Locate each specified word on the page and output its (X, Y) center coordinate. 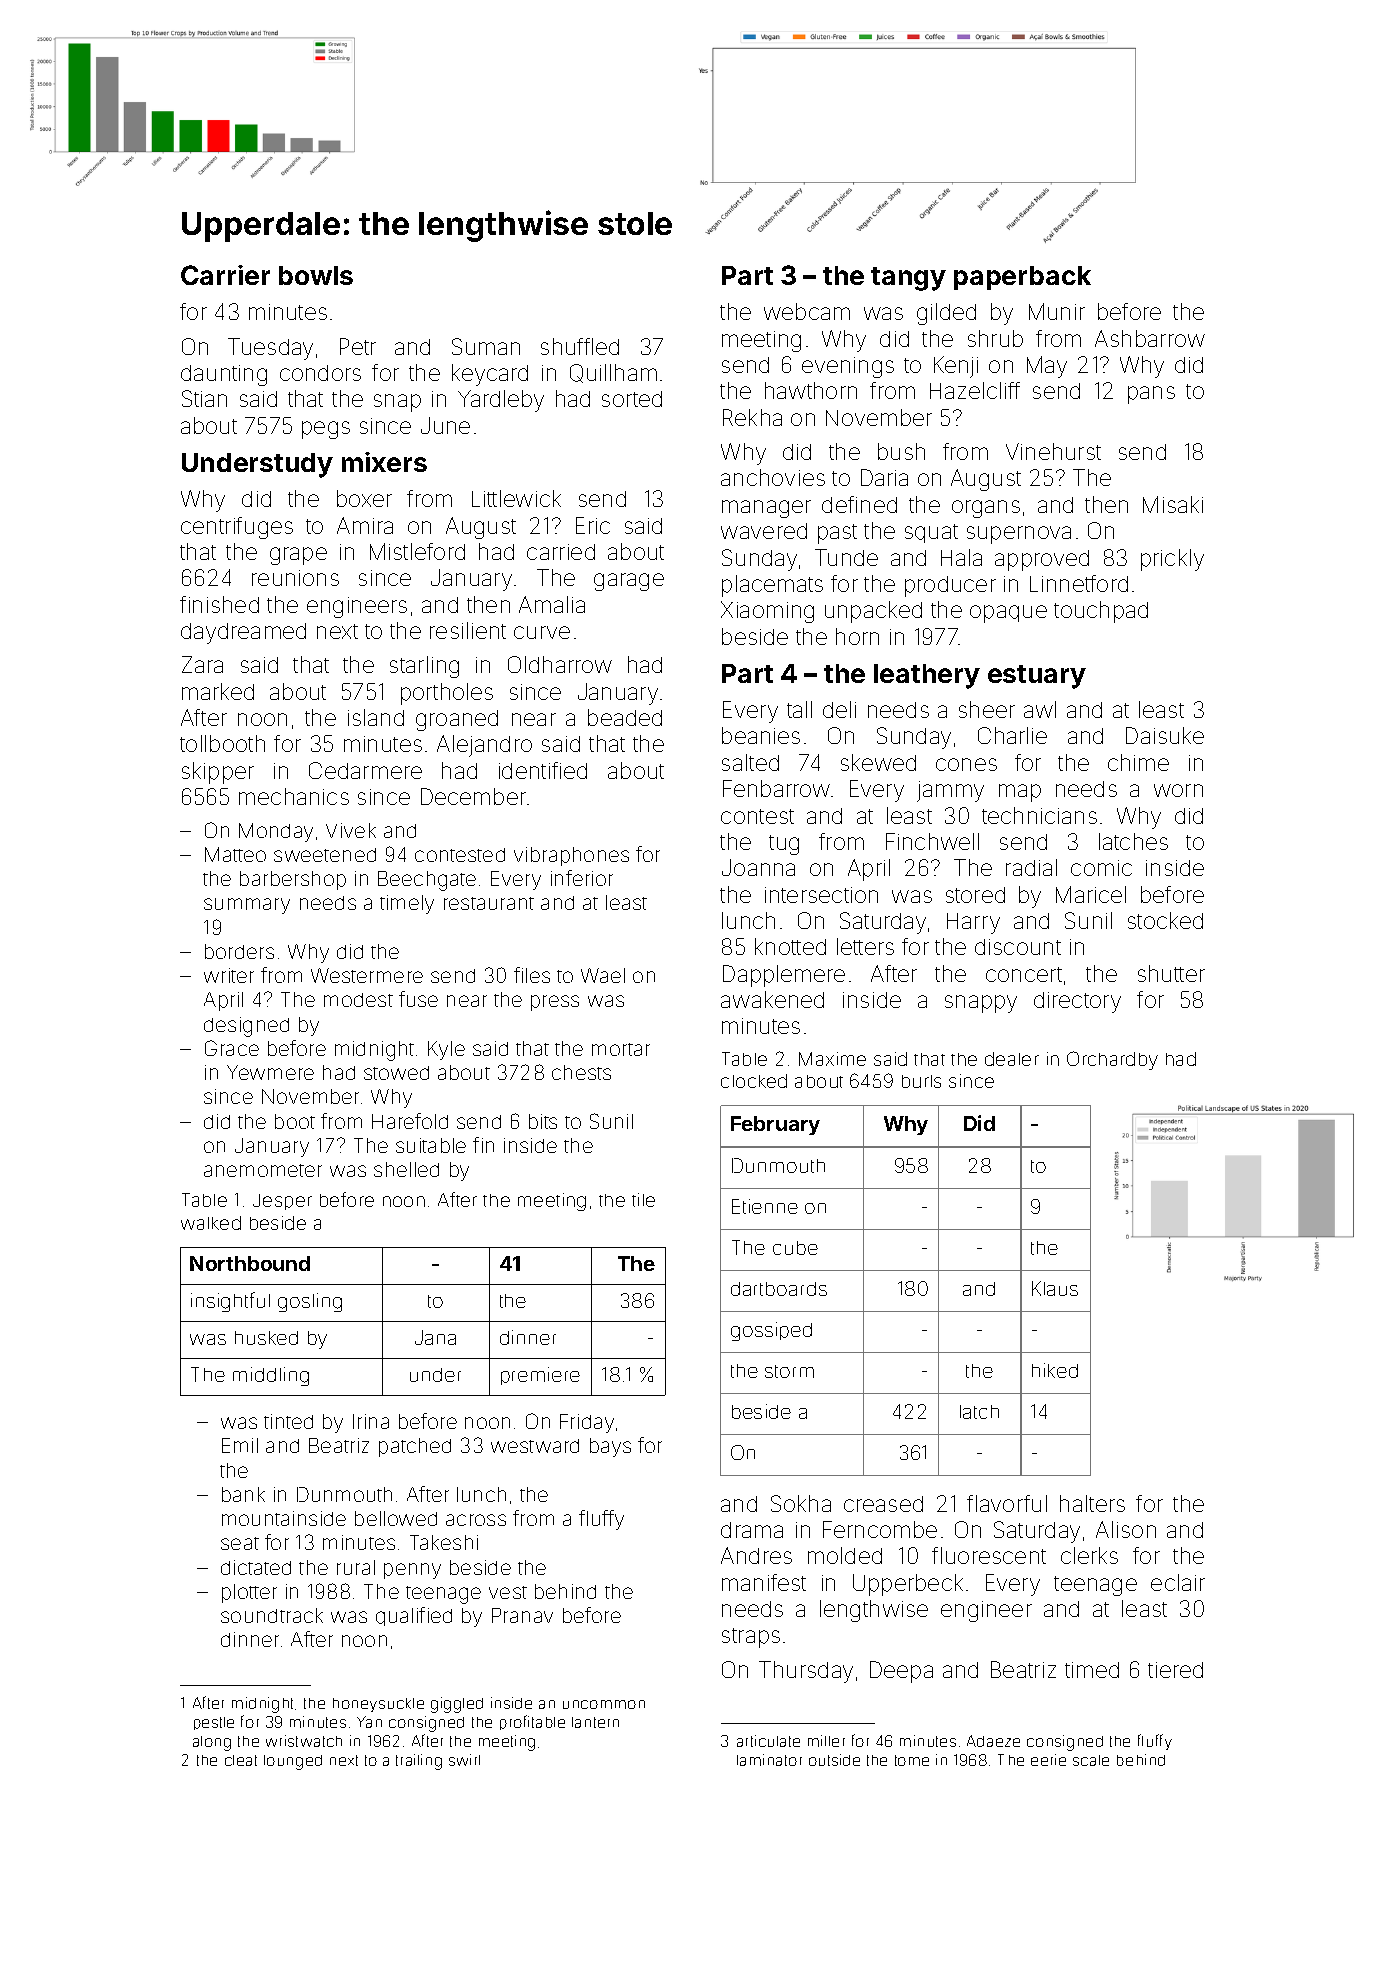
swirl (464, 1760)
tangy (908, 279)
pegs (326, 430)
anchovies (773, 477)
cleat (241, 1760)
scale (1091, 1760)
